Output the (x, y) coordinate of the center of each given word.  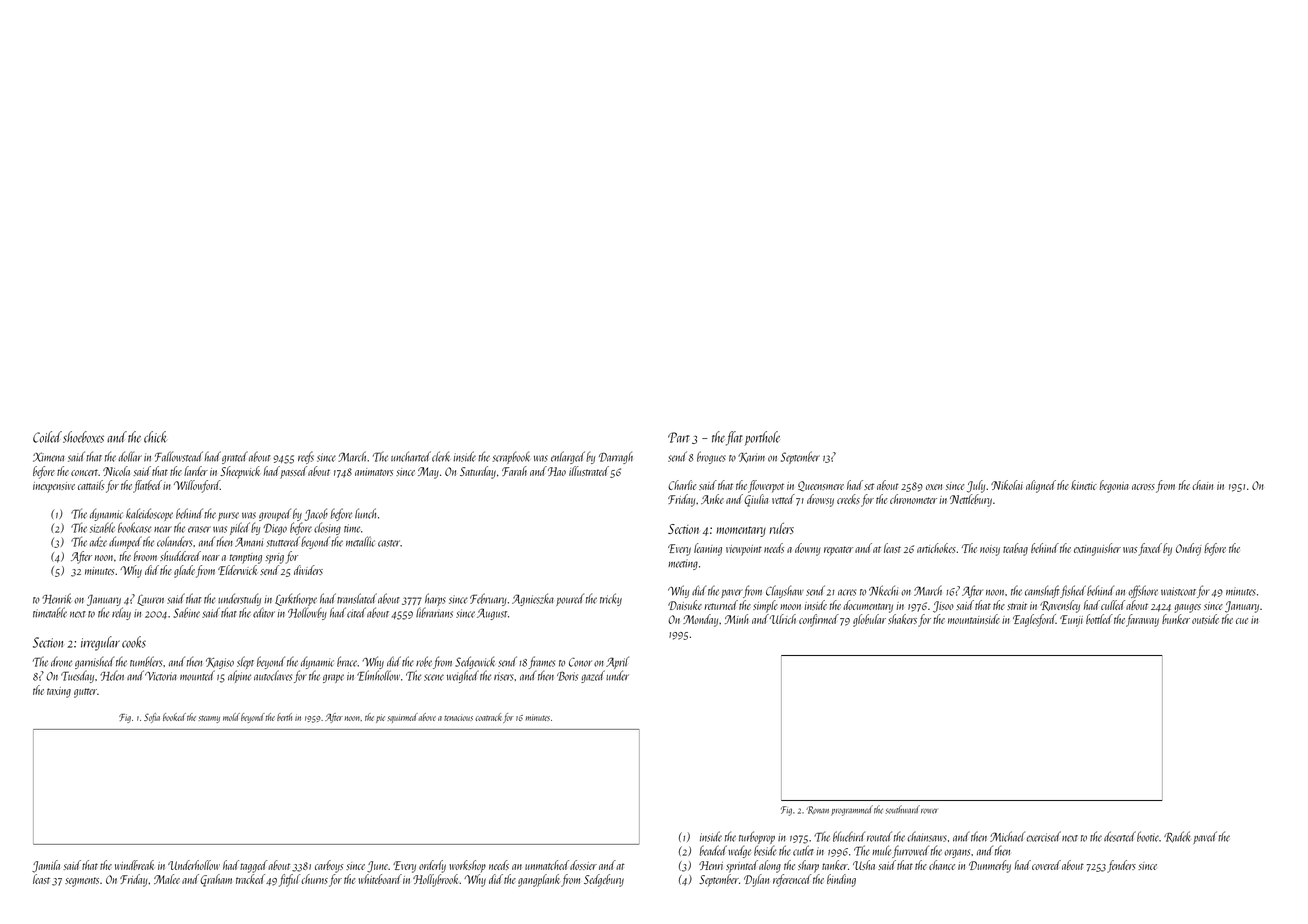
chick (155, 437)
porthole (762, 438)
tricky (611, 599)
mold (231, 717)
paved (1205, 837)
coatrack (488, 717)
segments (82, 882)
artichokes (936, 548)
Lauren (150, 600)
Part (679, 437)
